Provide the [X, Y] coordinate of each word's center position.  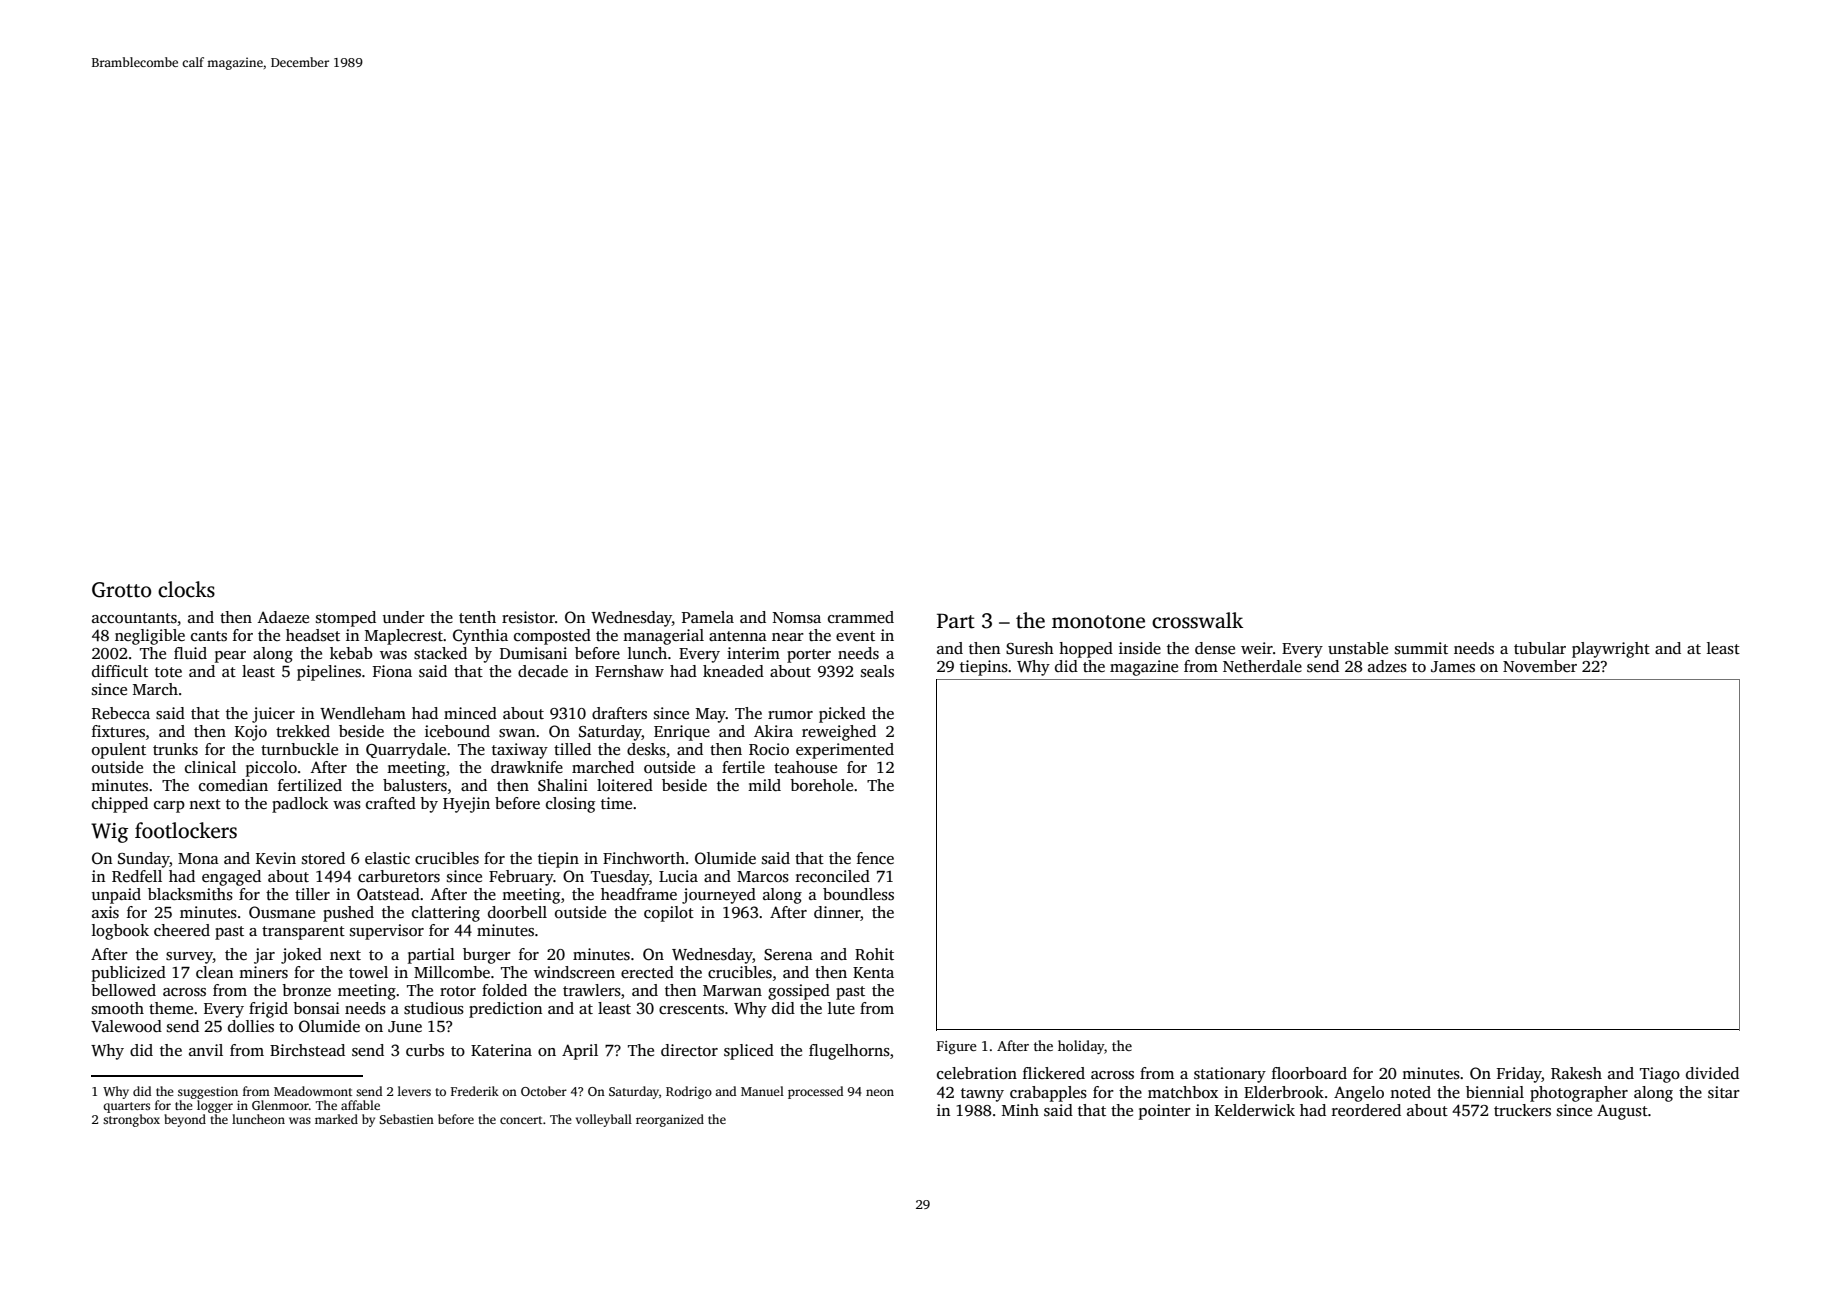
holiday [1081, 1047]
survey [189, 958]
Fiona [392, 671]
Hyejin [466, 805]
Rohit [874, 954]
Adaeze [283, 617]
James [1453, 667]
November [1540, 666]
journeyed [719, 896]
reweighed [839, 733]
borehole [821, 785]
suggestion [208, 1093]
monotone [1098, 622]
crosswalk [1197, 620]
